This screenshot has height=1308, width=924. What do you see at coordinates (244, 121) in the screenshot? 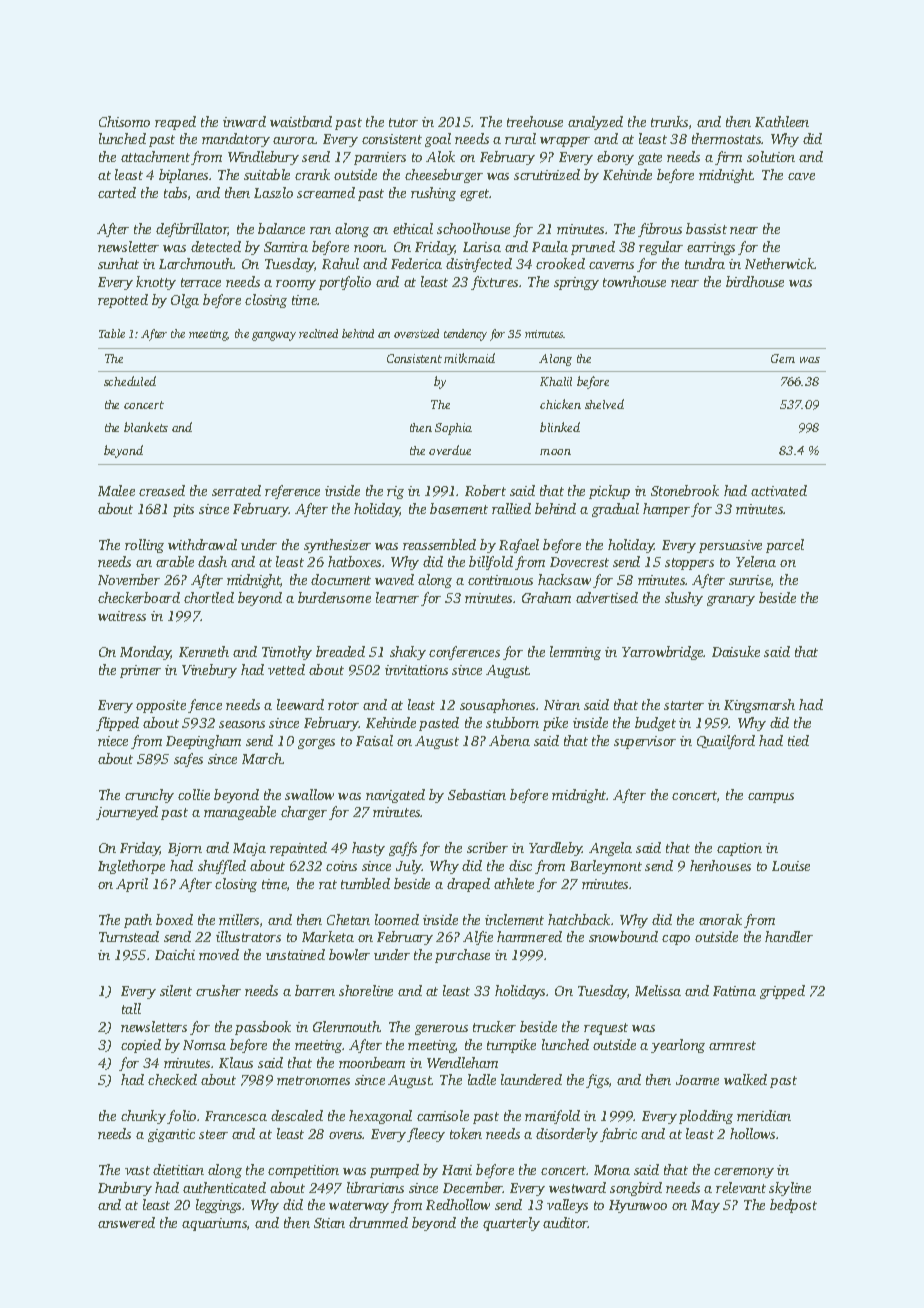
I see `inward` at bounding box center [244, 121].
